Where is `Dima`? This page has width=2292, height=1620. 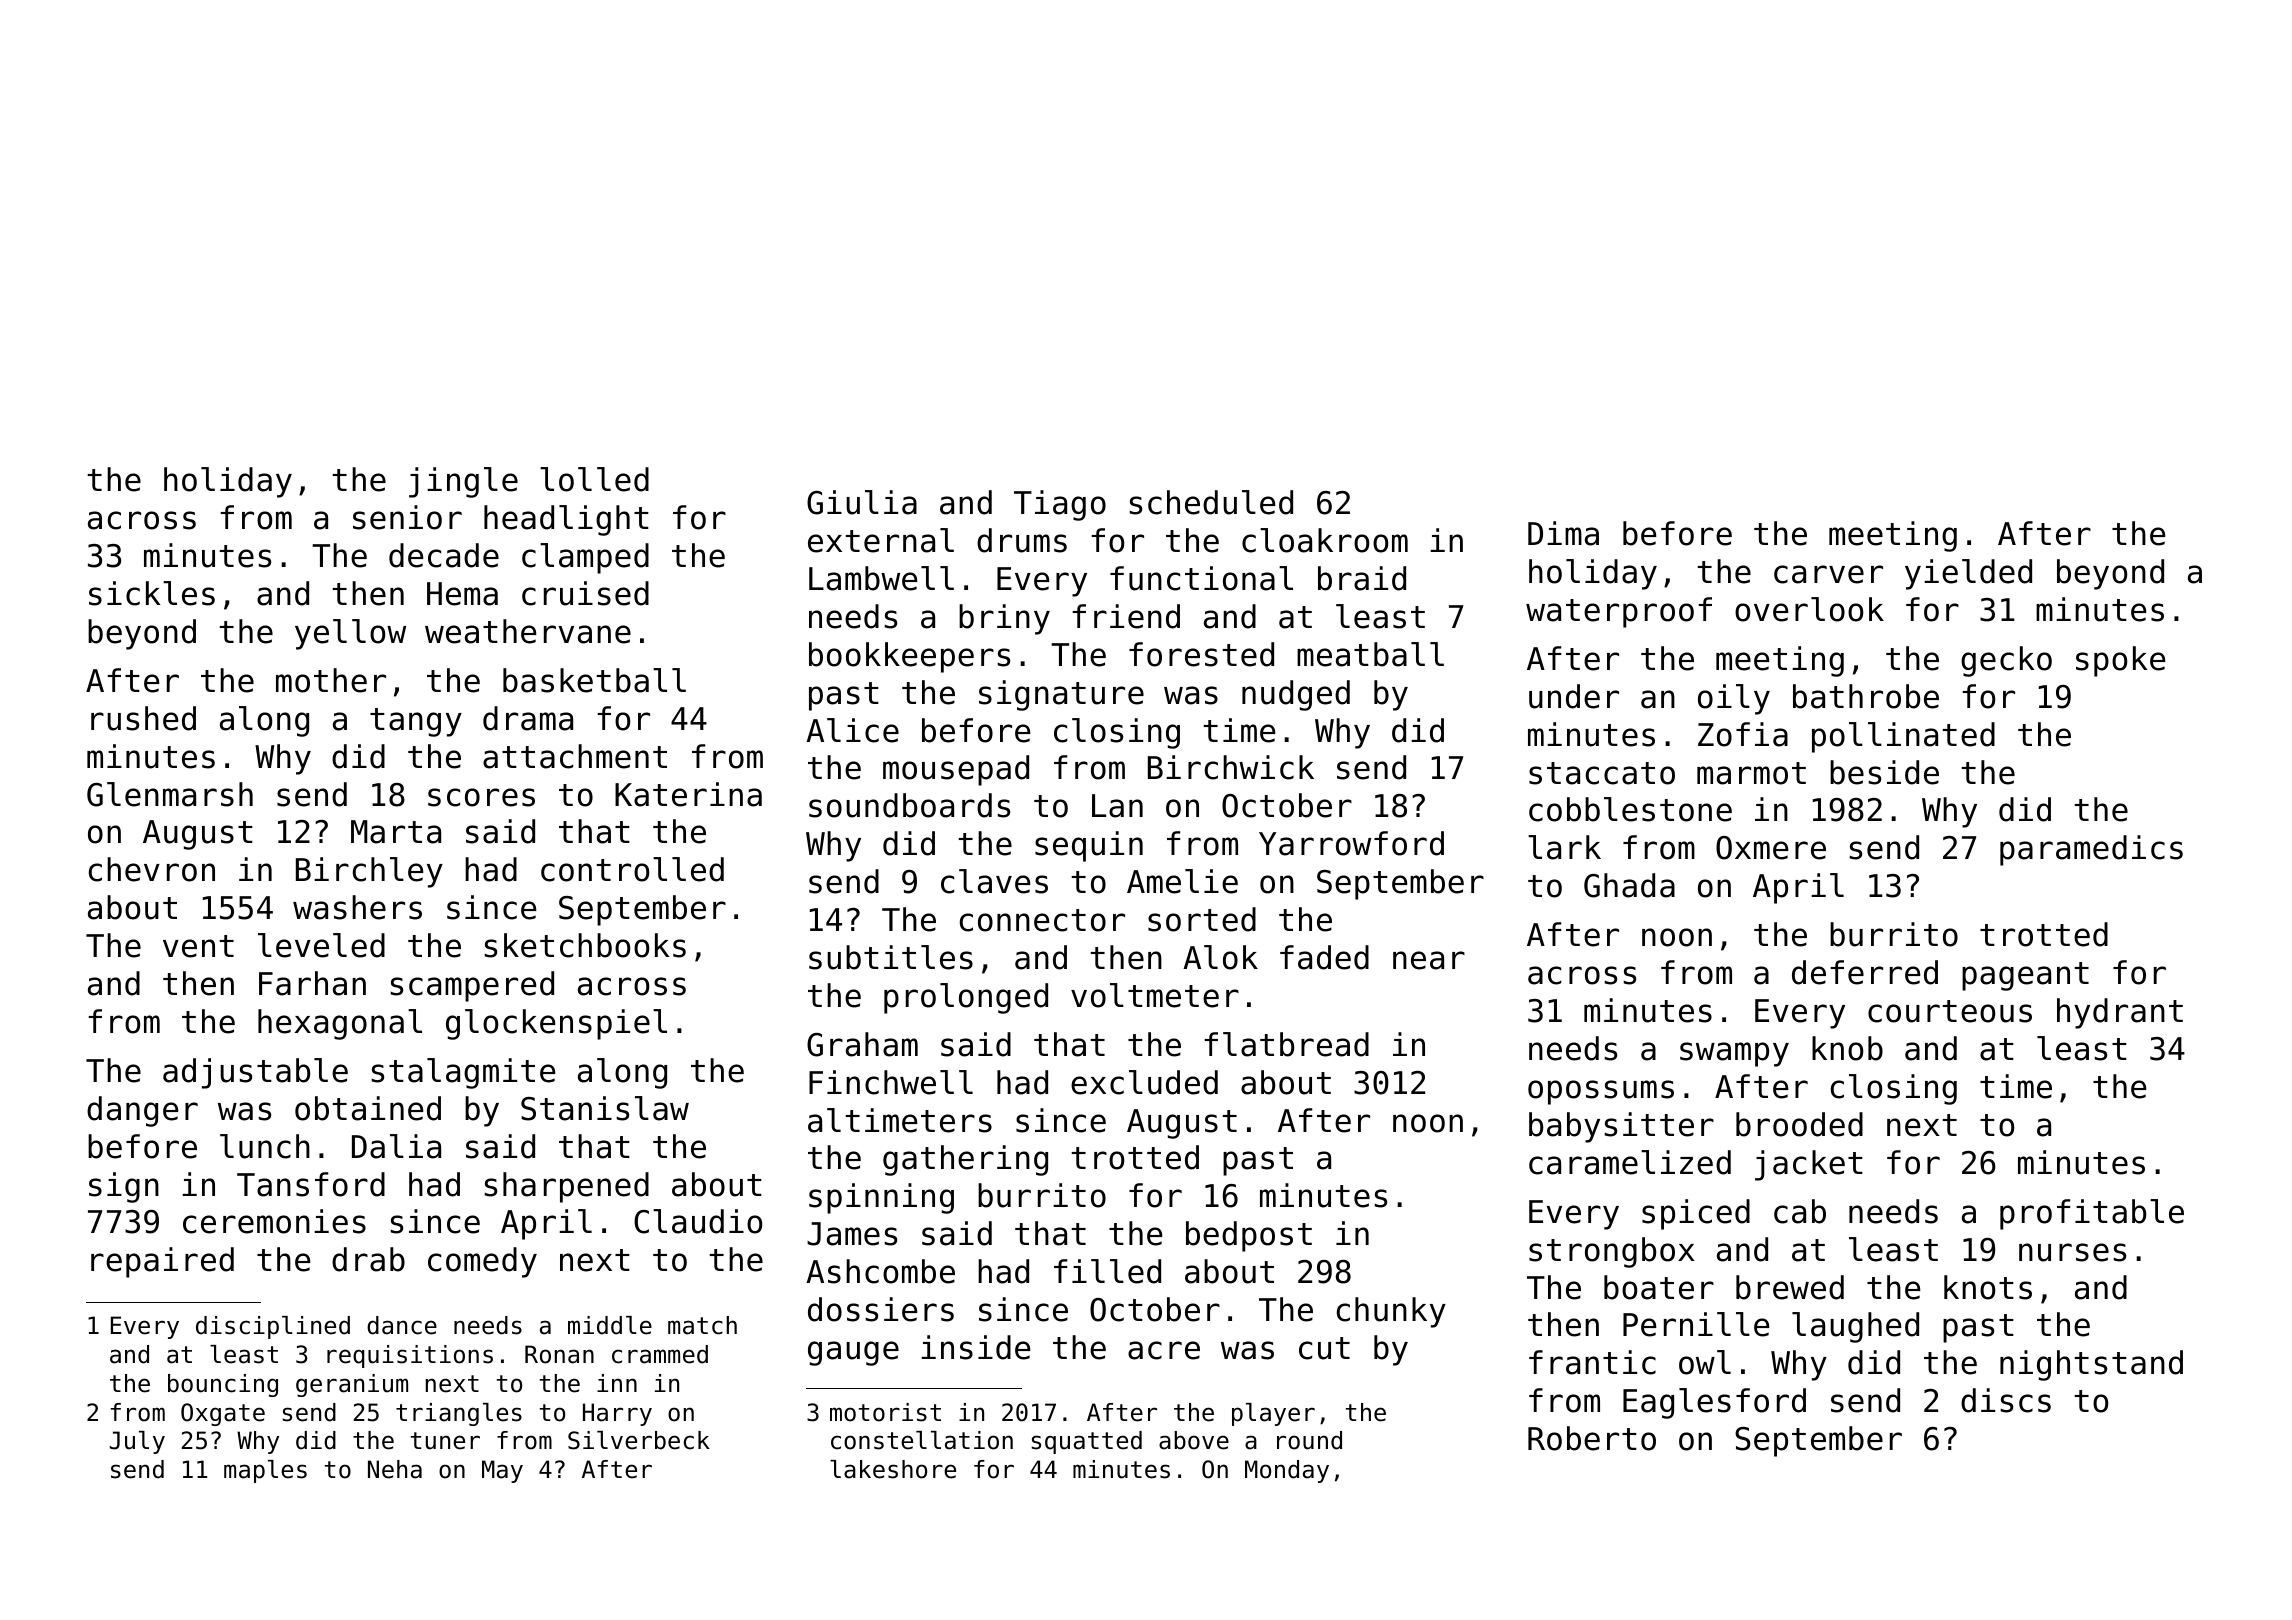
Dima is located at coordinates (1563, 533).
